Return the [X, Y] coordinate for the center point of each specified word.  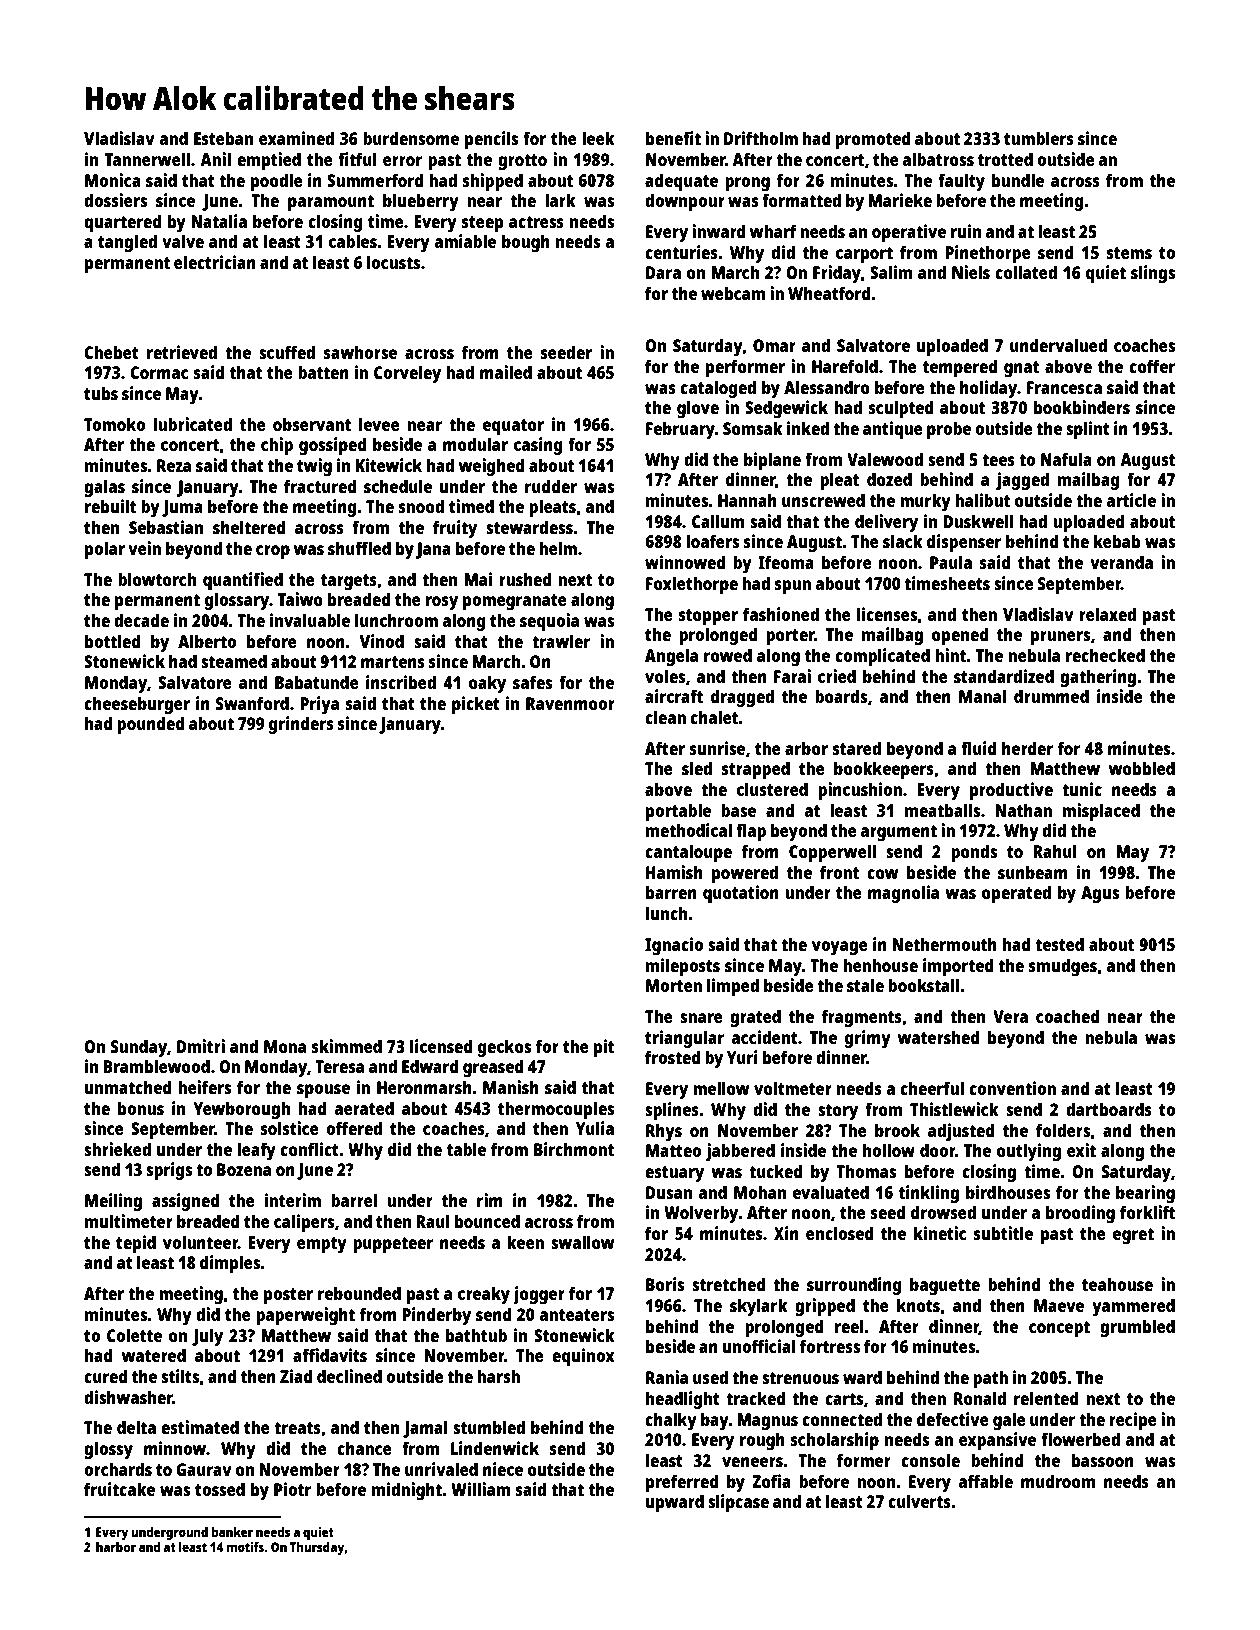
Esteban [223, 138]
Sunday [139, 1048]
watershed [939, 1037]
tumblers [1039, 138]
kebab [1117, 541]
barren [671, 892]
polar [105, 550]
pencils [491, 140]
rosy [442, 603]
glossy [108, 1450]
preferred [682, 1483]
